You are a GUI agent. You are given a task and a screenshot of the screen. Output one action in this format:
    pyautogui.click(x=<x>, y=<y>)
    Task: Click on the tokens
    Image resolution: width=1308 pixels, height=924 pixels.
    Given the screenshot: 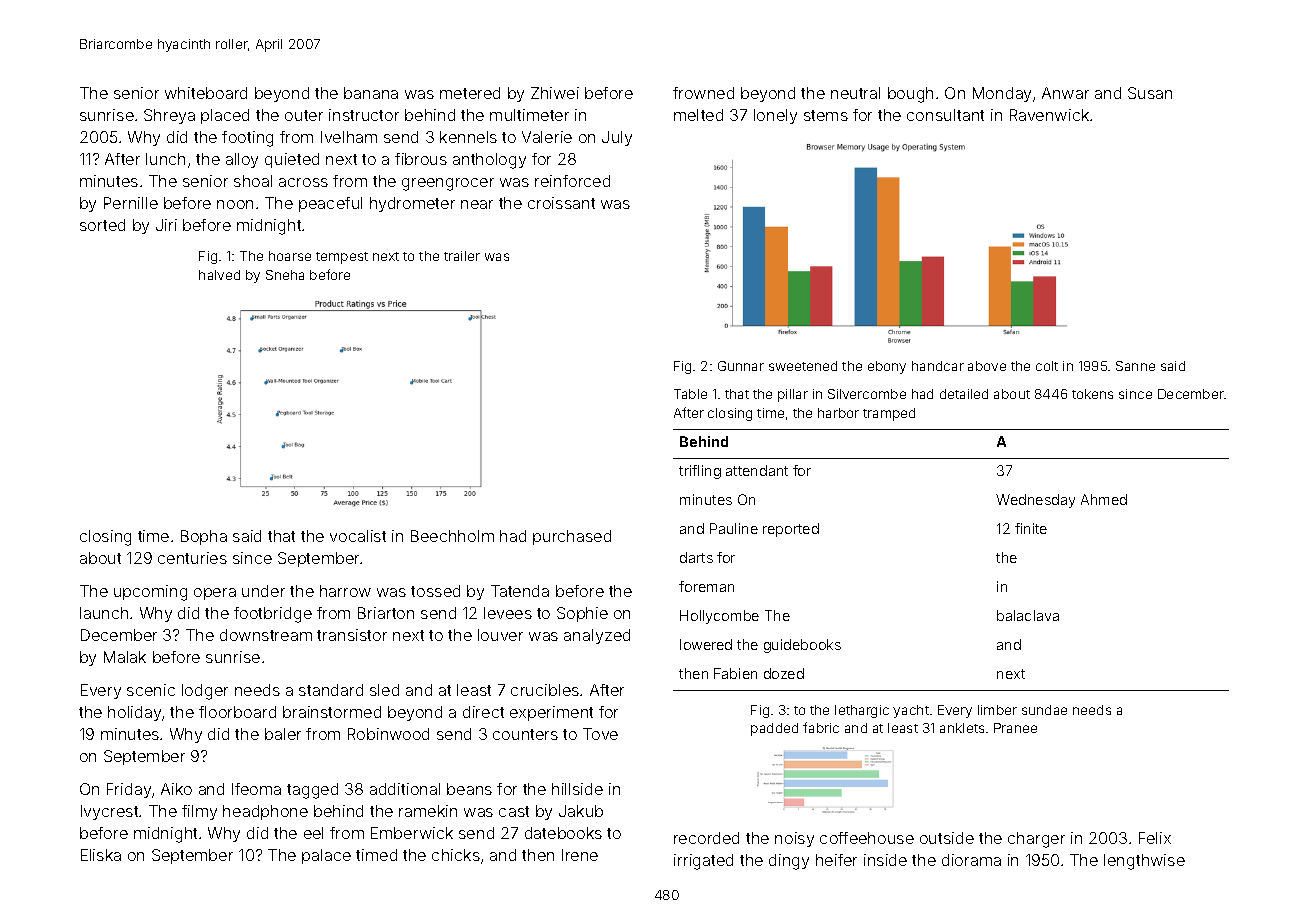 What is the action you would take?
    pyautogui.click(x=1092, y=394)
